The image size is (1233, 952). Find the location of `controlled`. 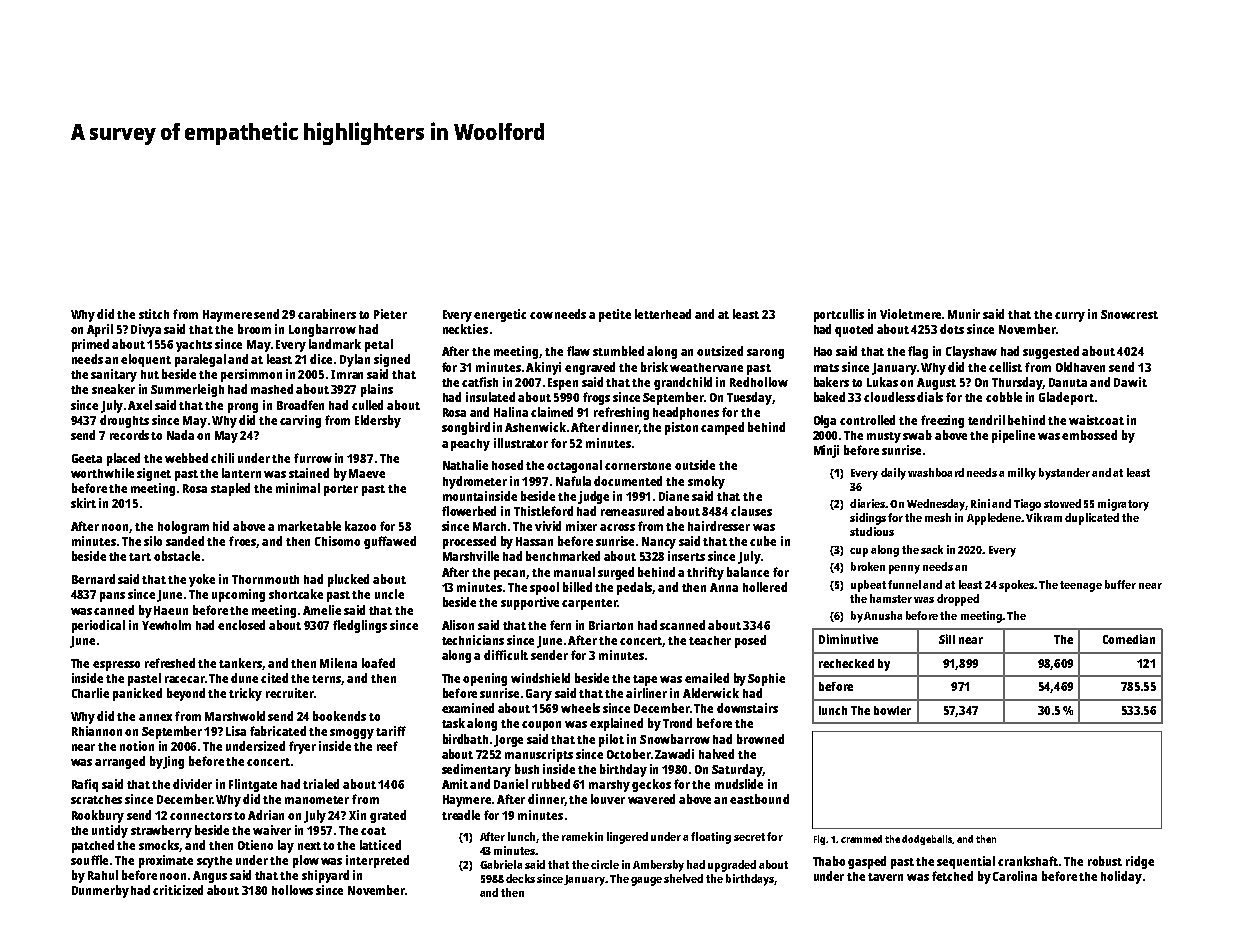

controlled is located at coordinates (867, 420).
